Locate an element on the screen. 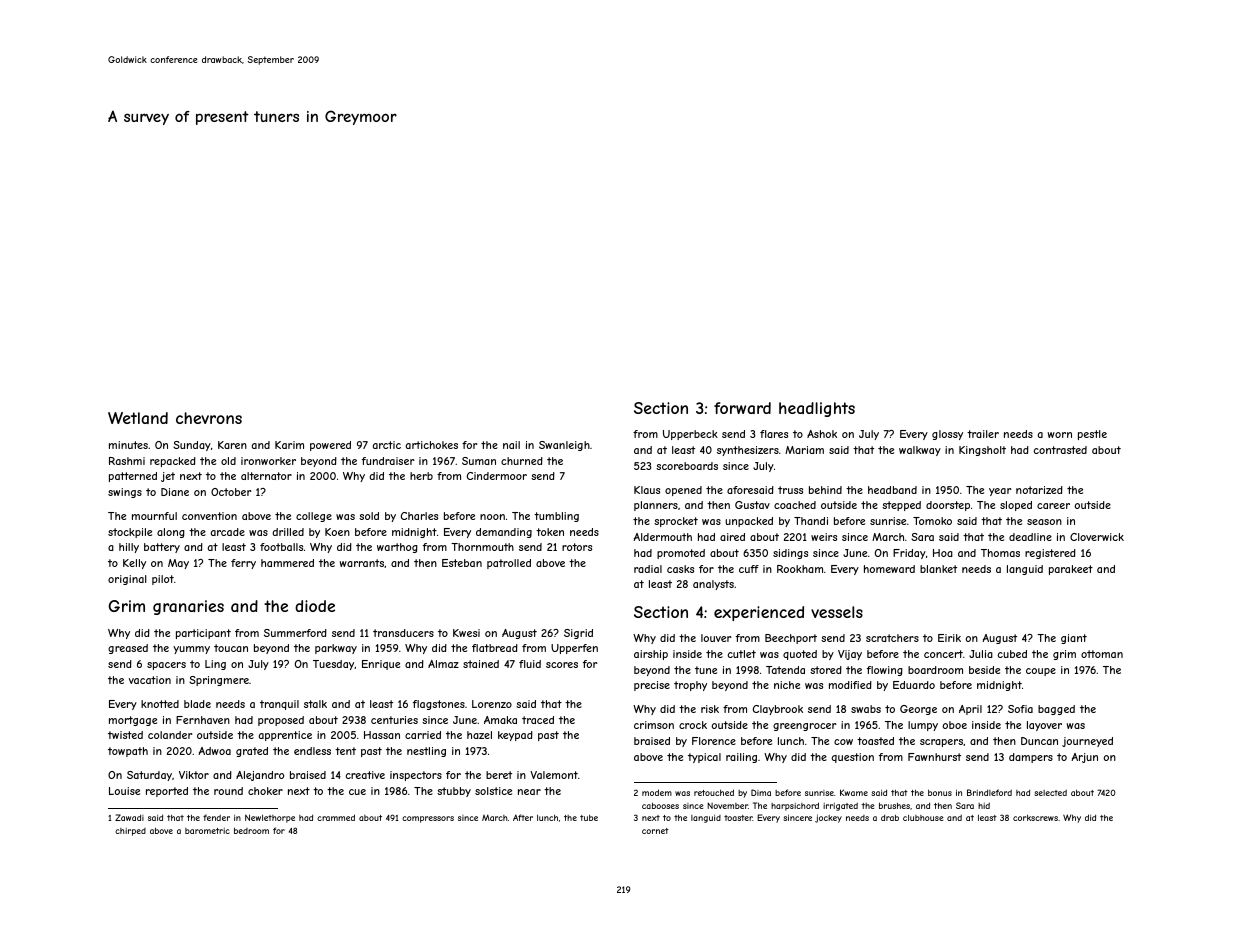 The image size is (1233, 952). Cindermoor is located at coordinates (497, 476).
